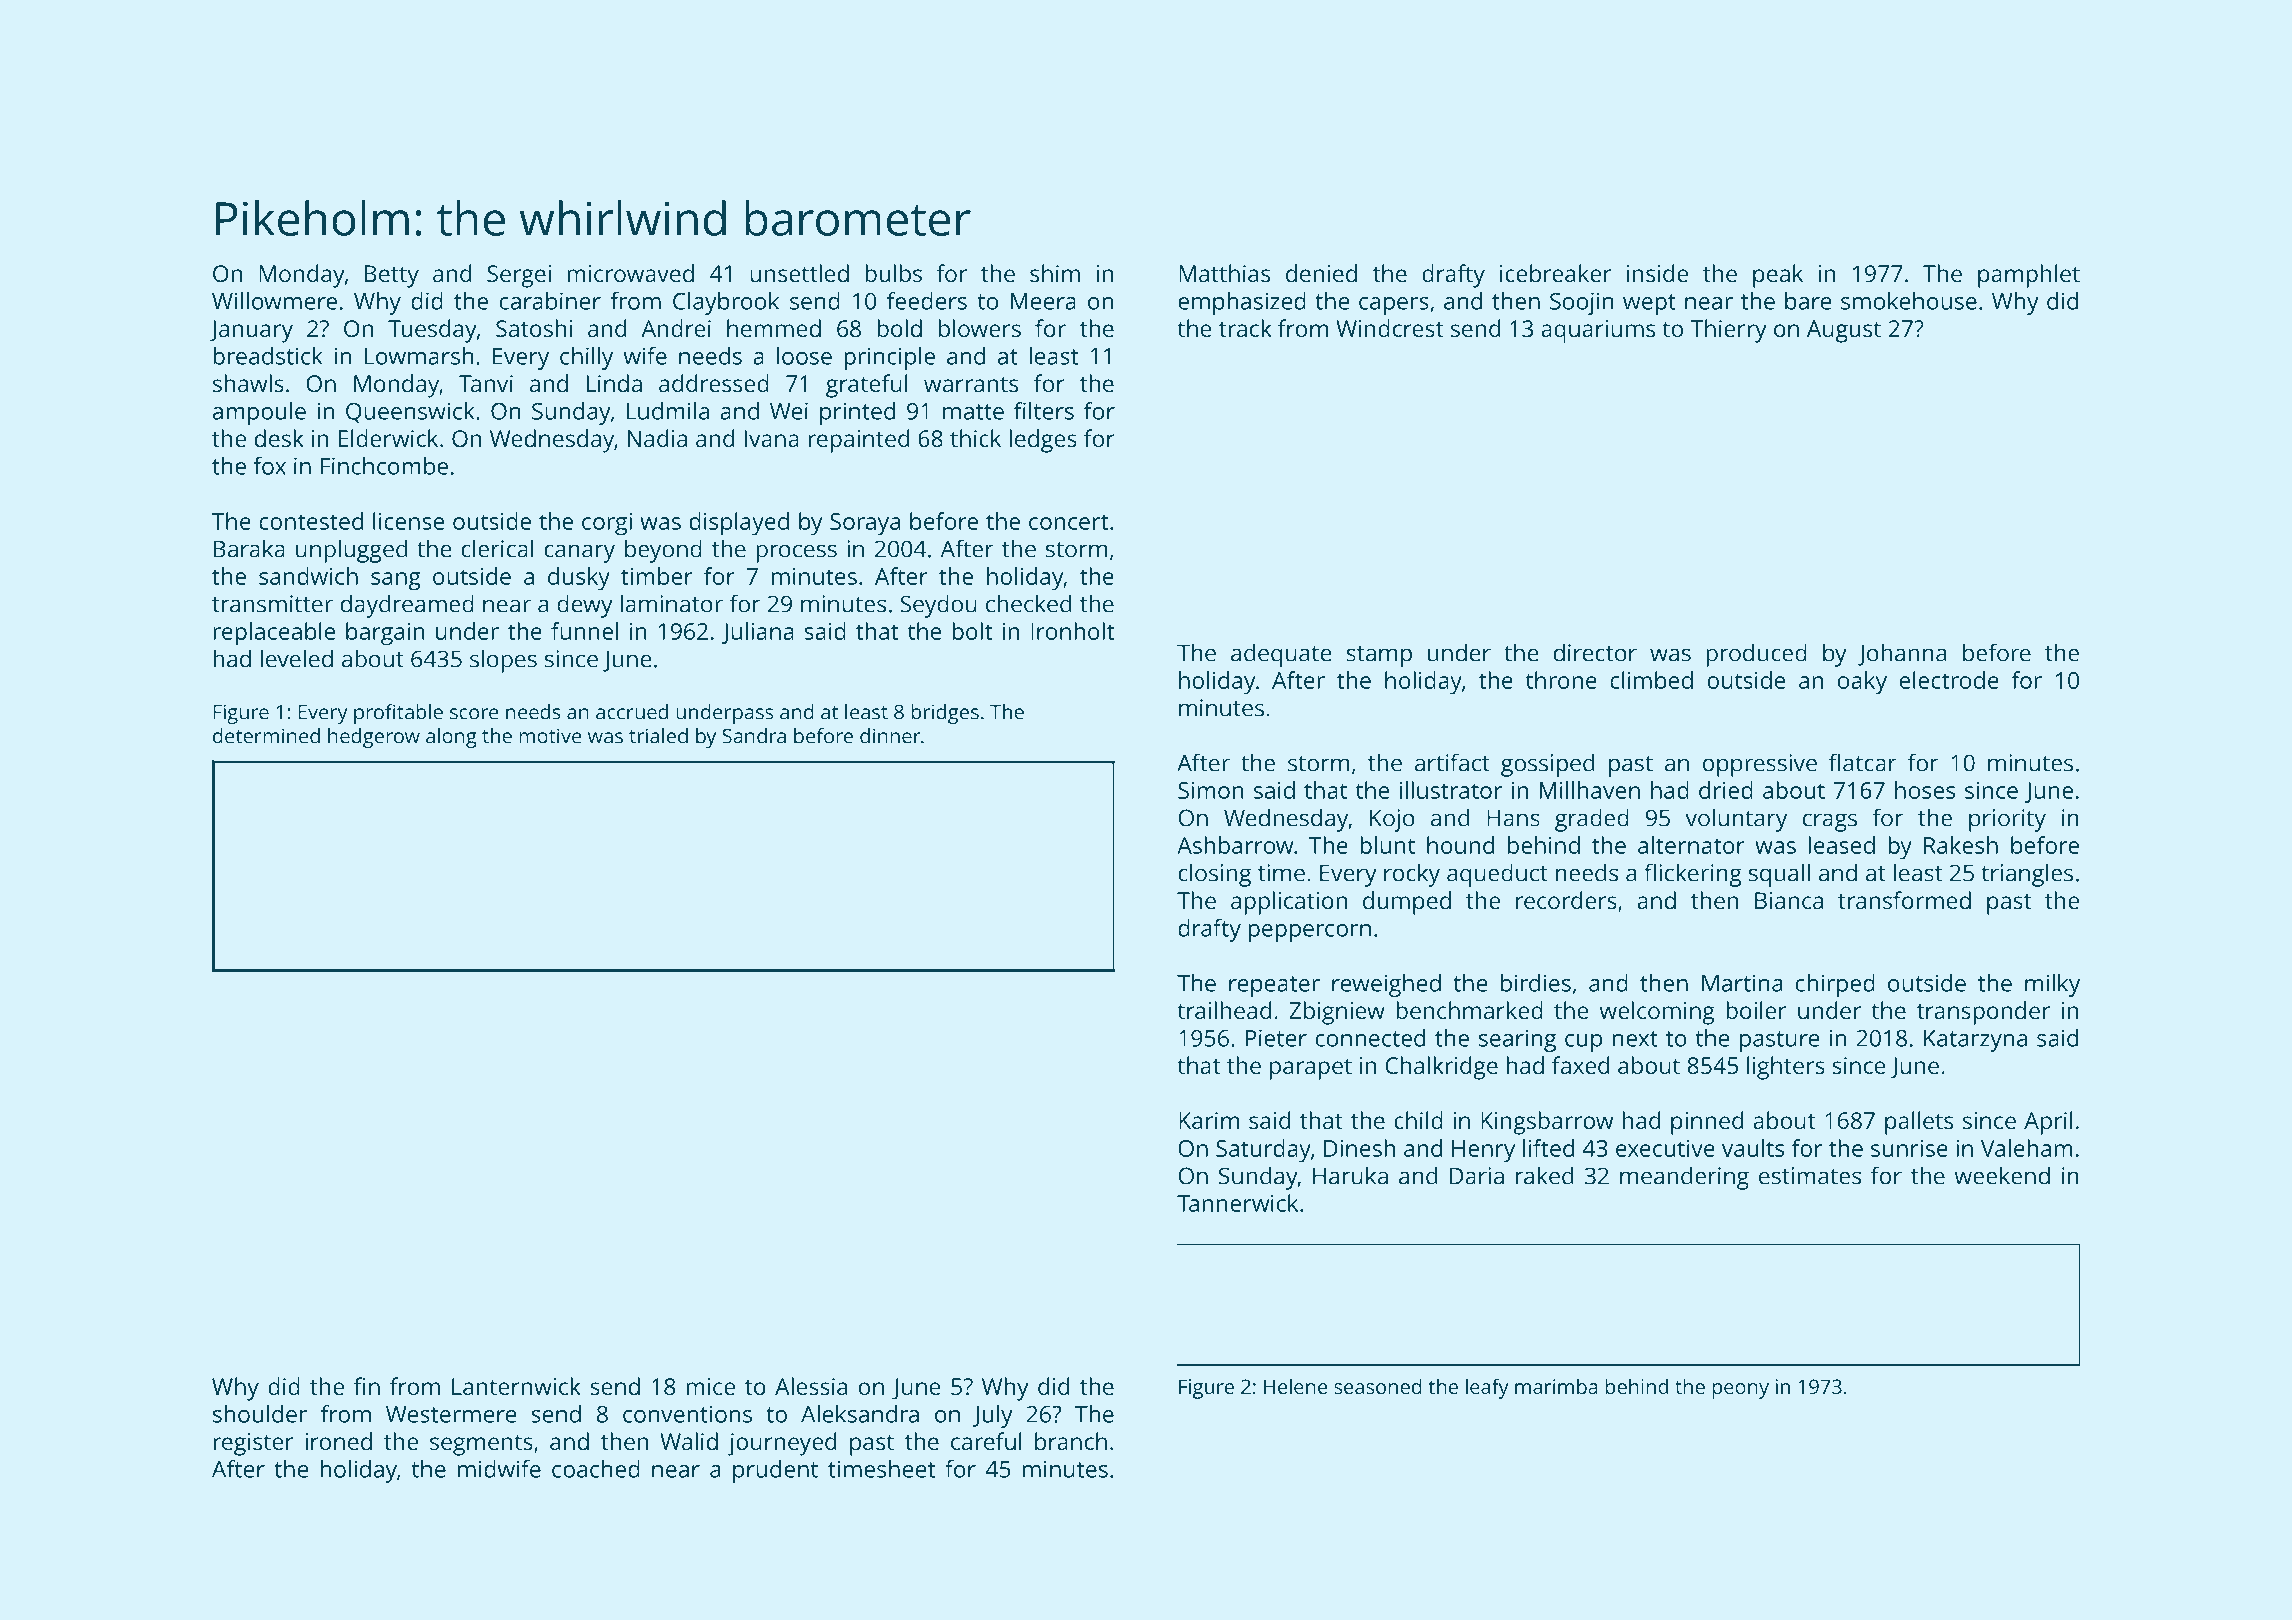 The image size is (2292, 1620). What do you see at coordinates (1598, 331) in the image?
I see `aquariums` at bounding box center [1598, 331].
